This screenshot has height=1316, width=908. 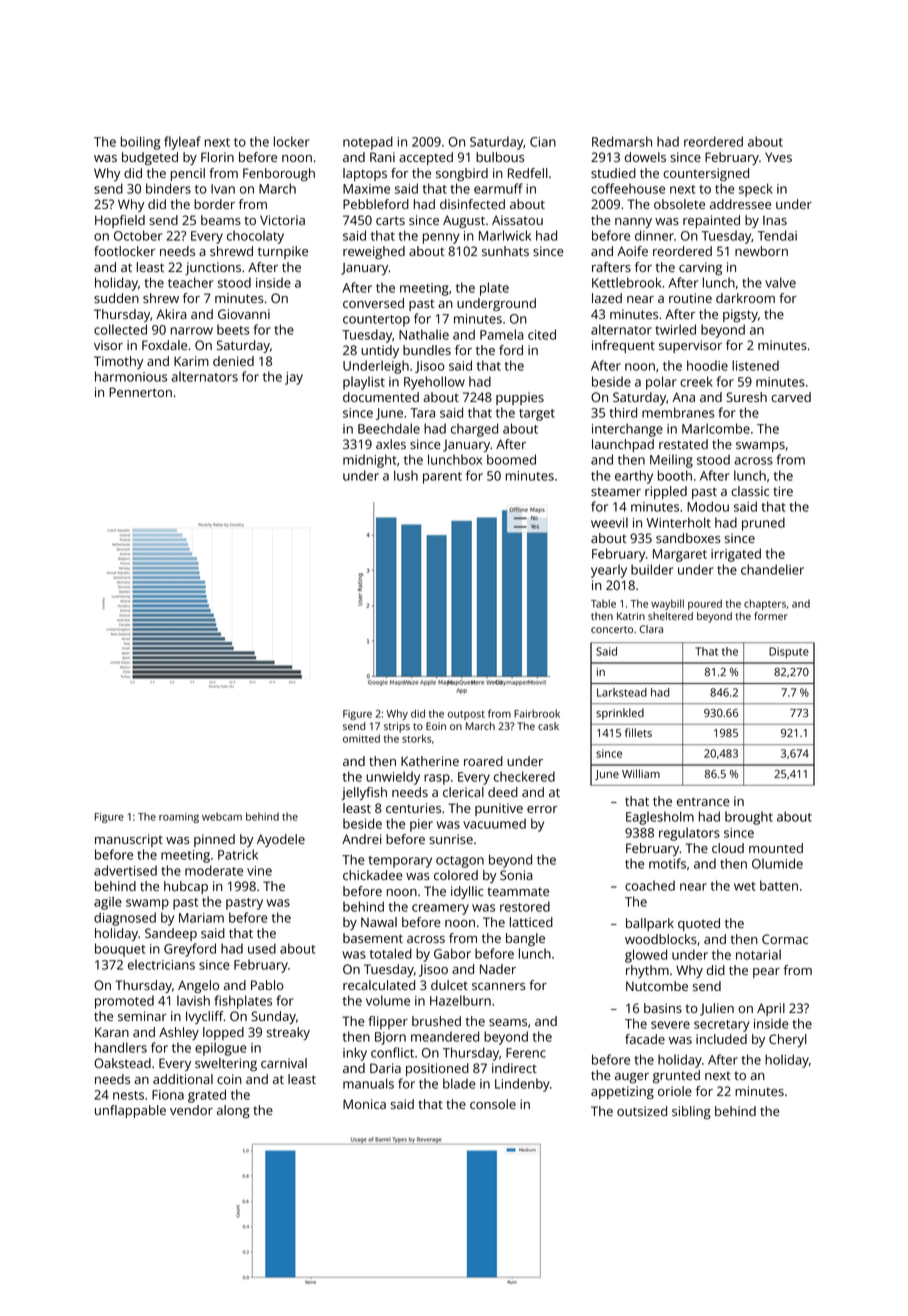 I want to click on strips, so click(x=397, y=727).
